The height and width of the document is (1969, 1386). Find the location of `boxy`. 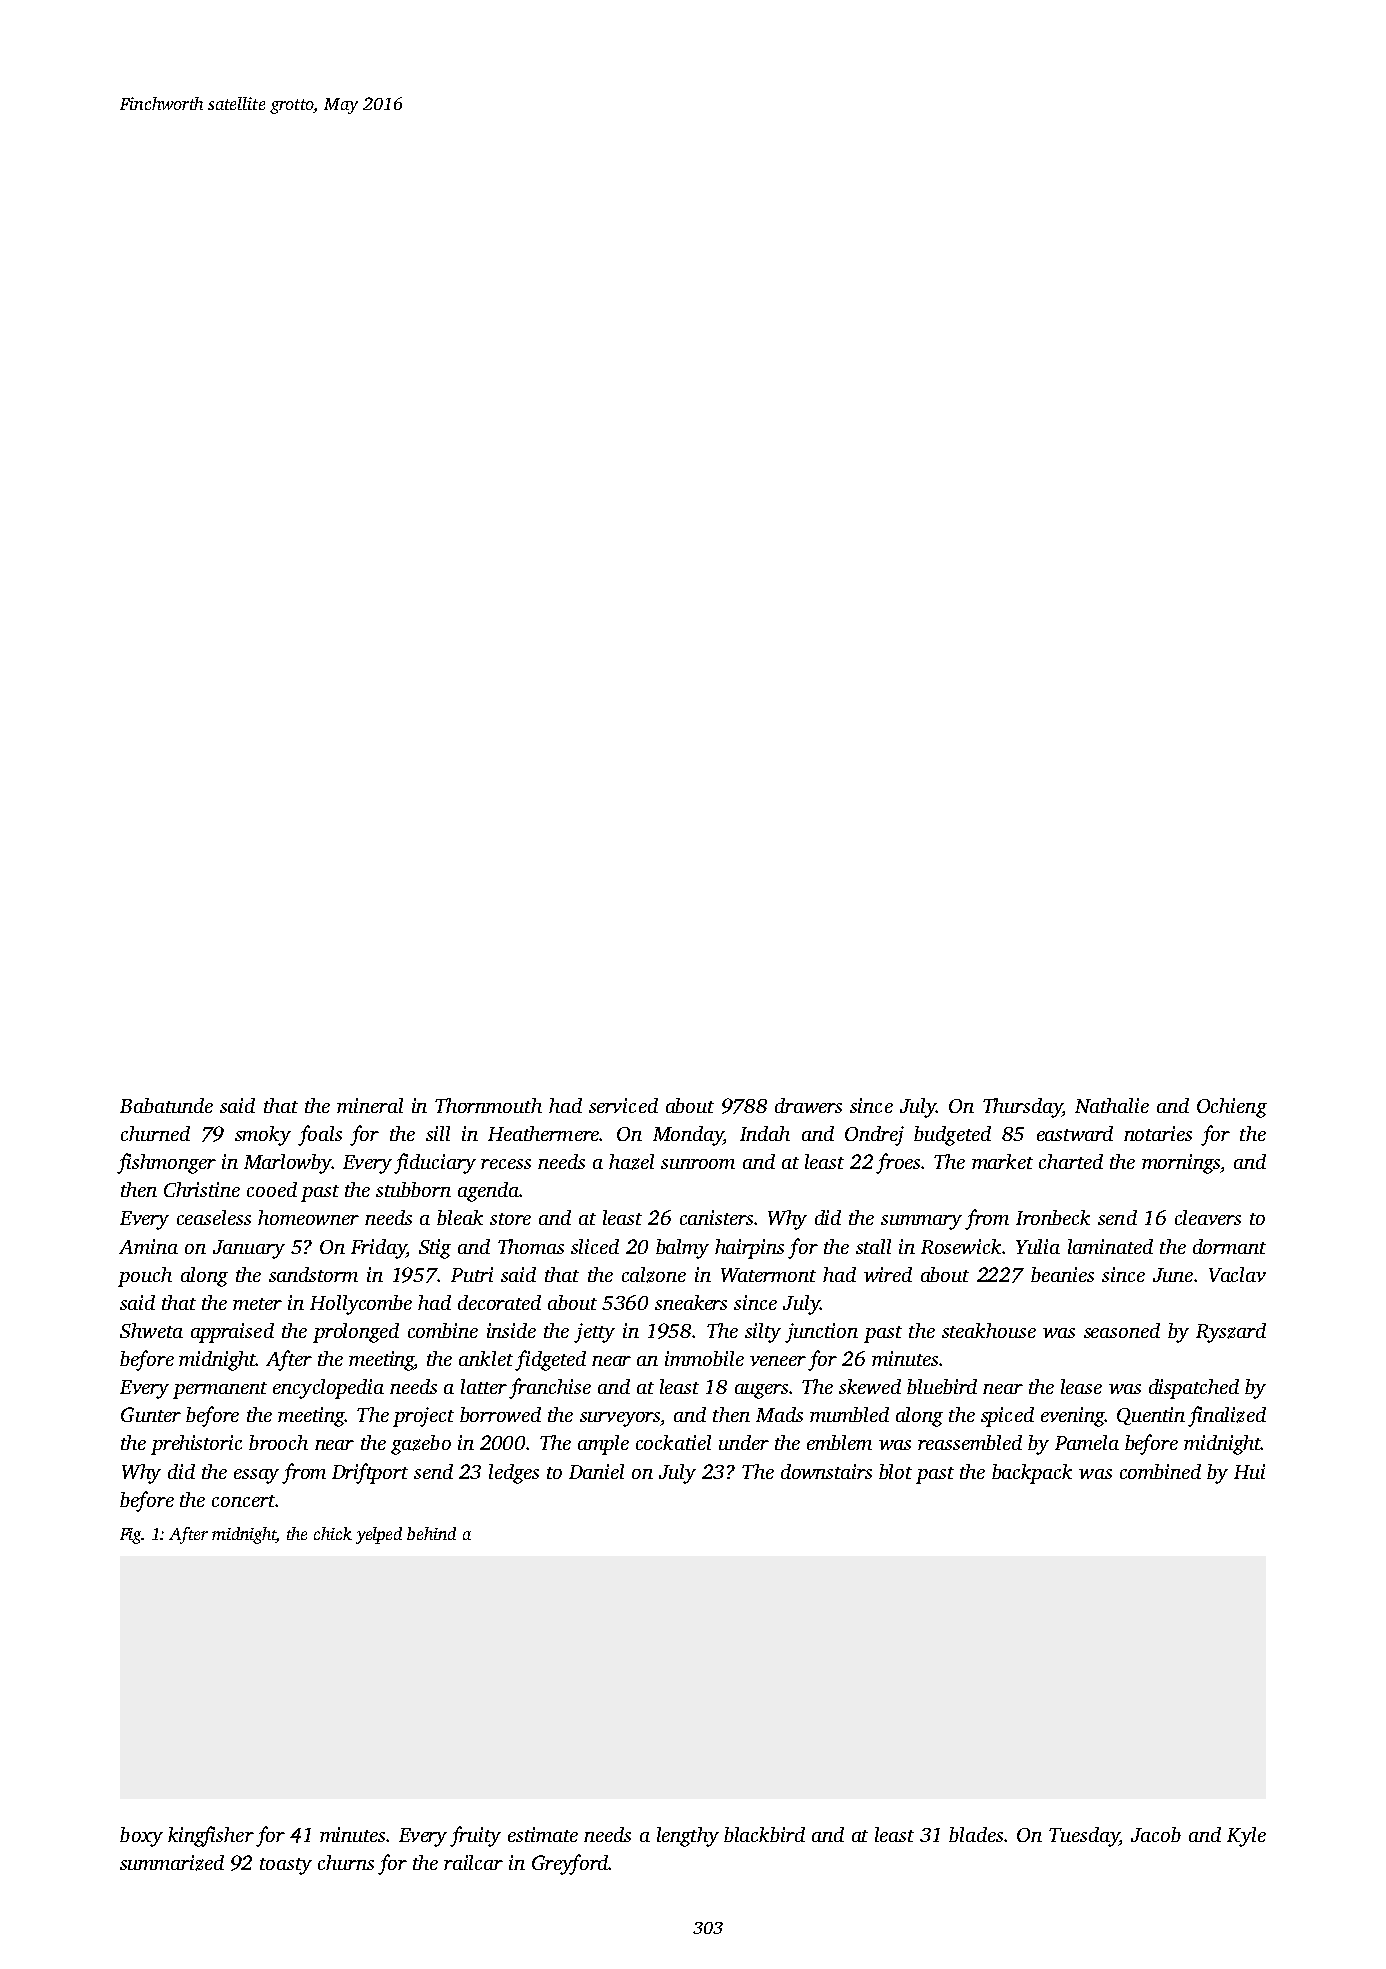

boxy is located at coordinates (141, 1837).
